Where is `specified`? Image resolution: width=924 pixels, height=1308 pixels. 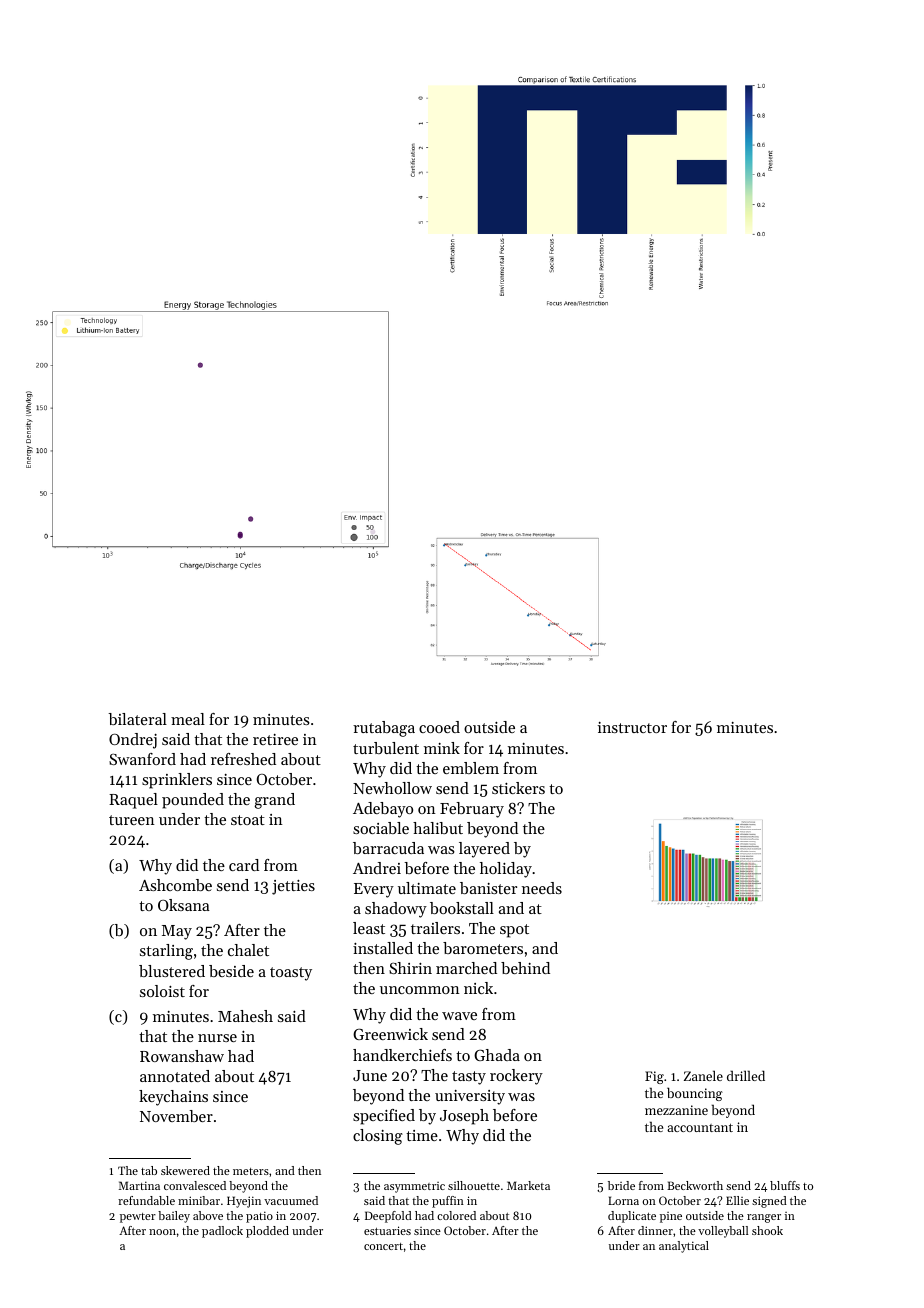 specified is located at coordinates (384, 1117).
